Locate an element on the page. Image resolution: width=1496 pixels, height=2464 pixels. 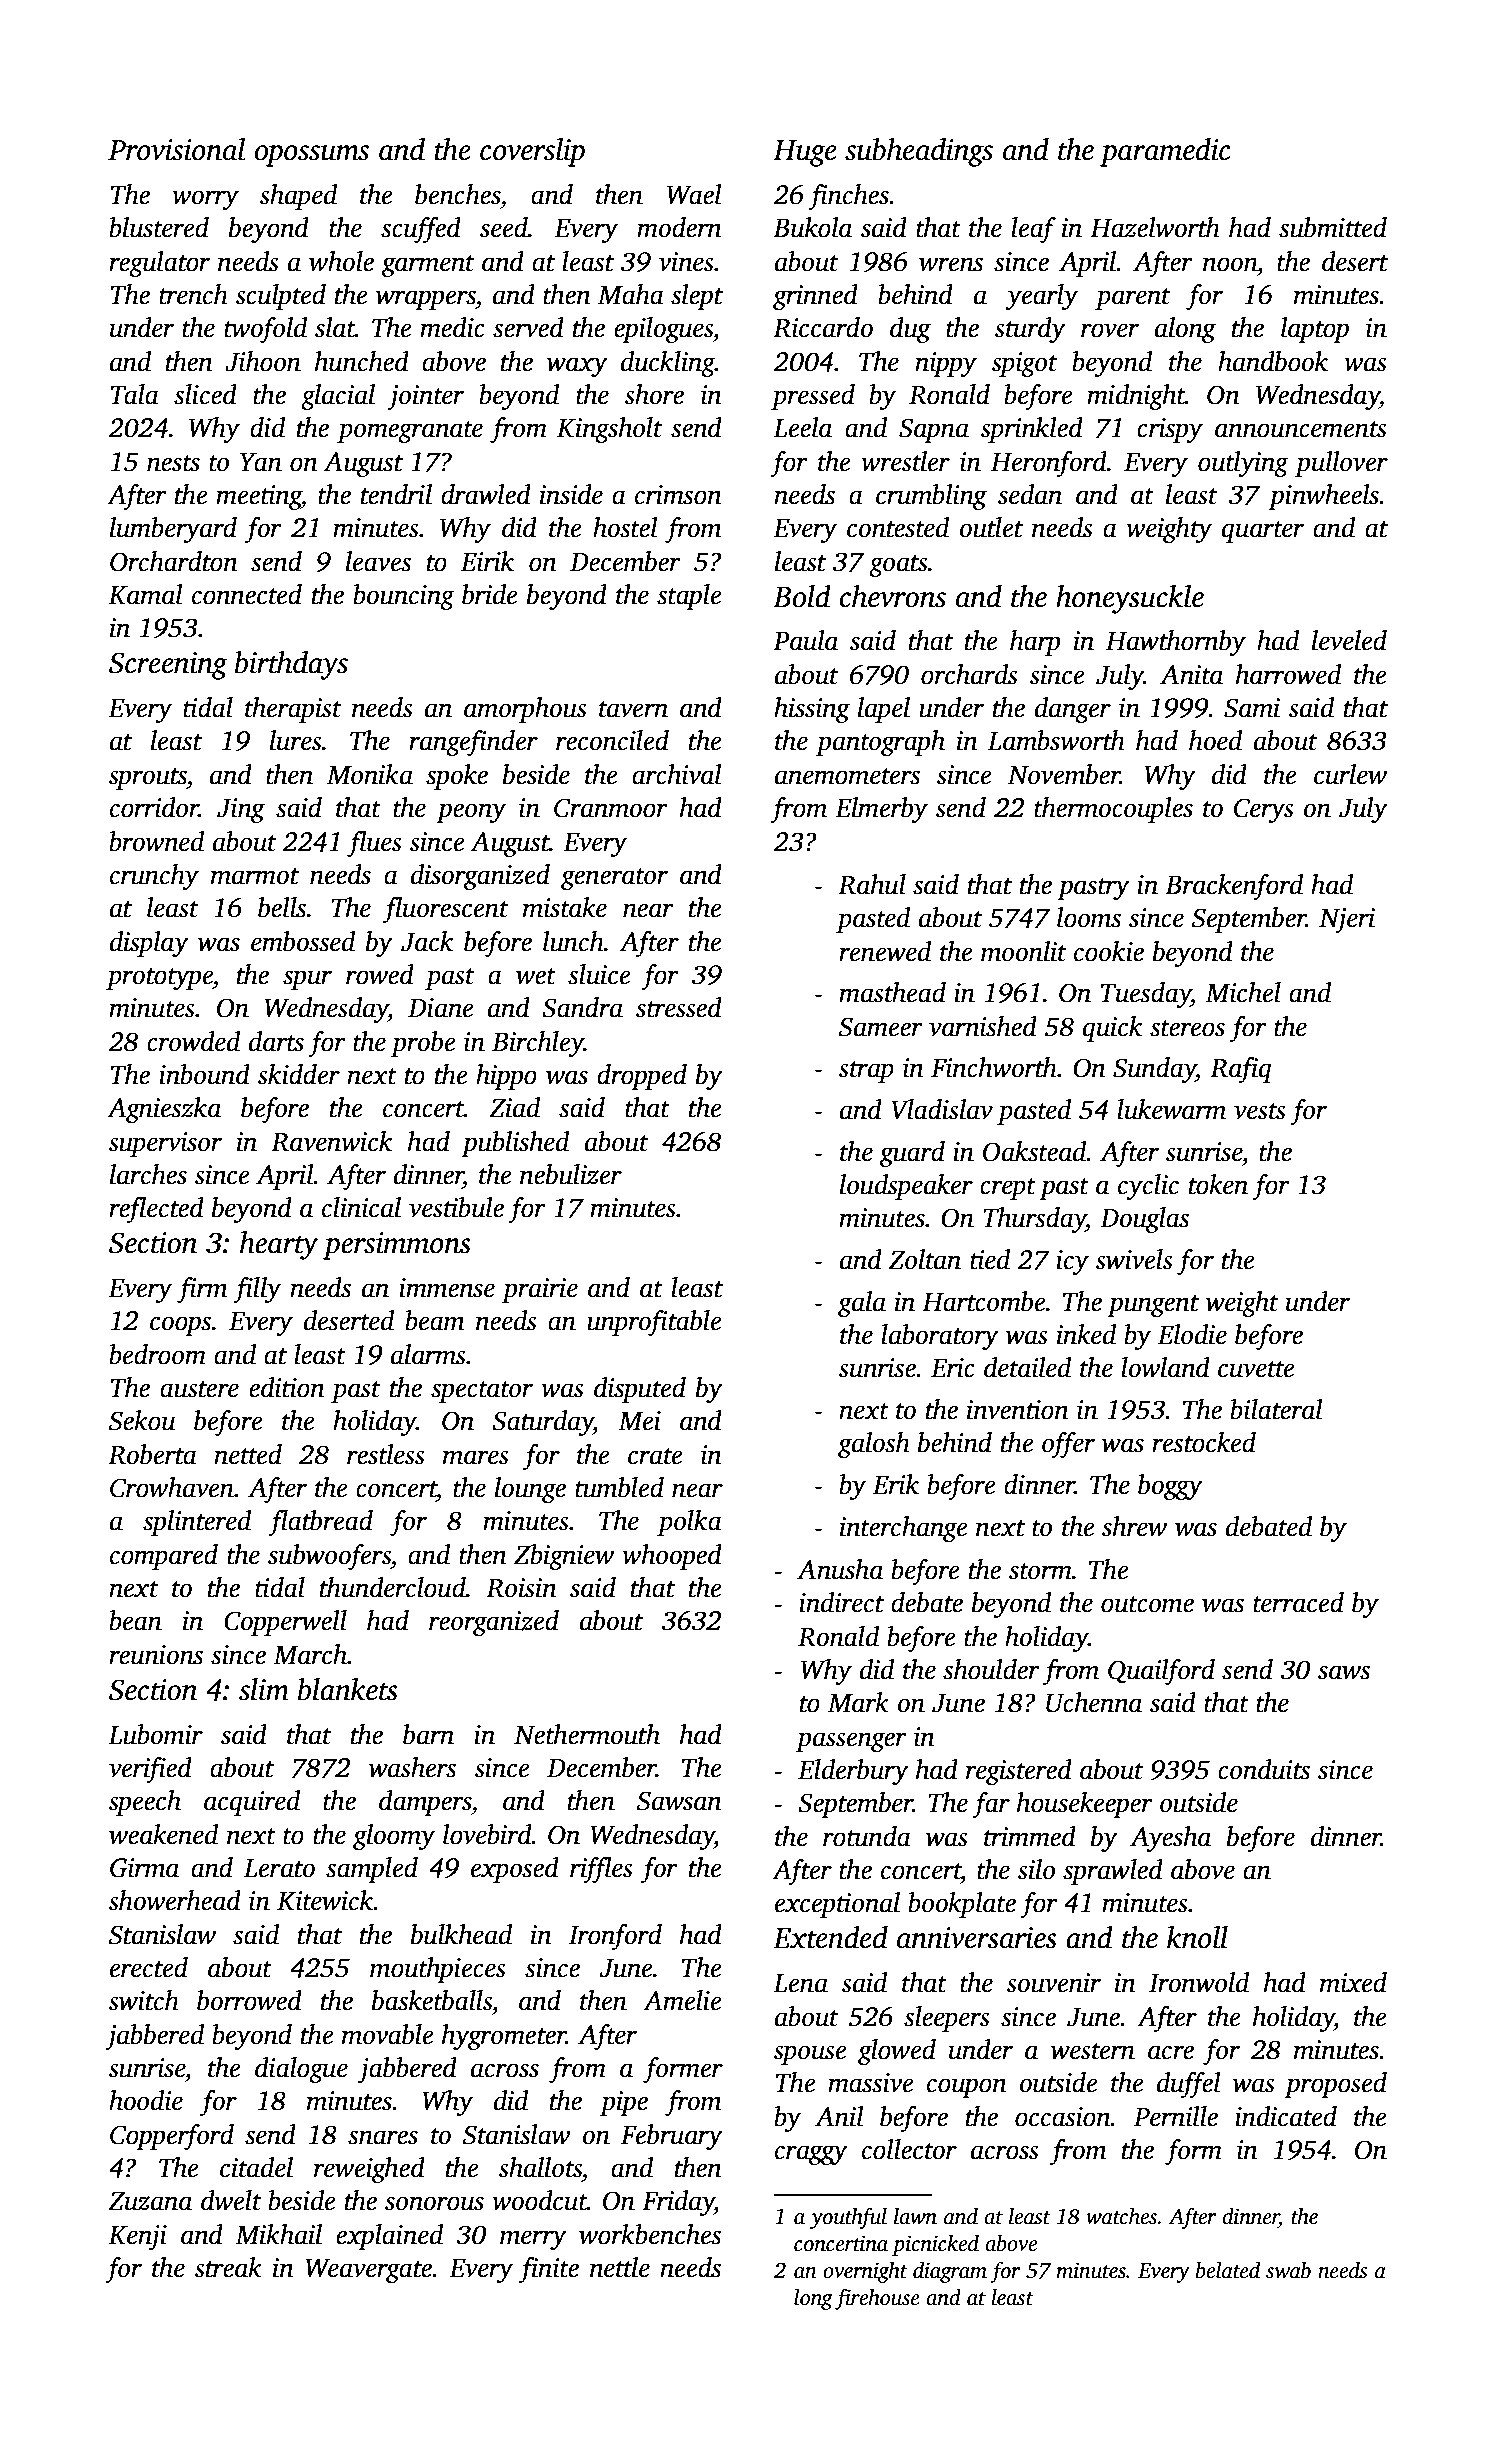
prairie is located at coordinates (540, 1290).
